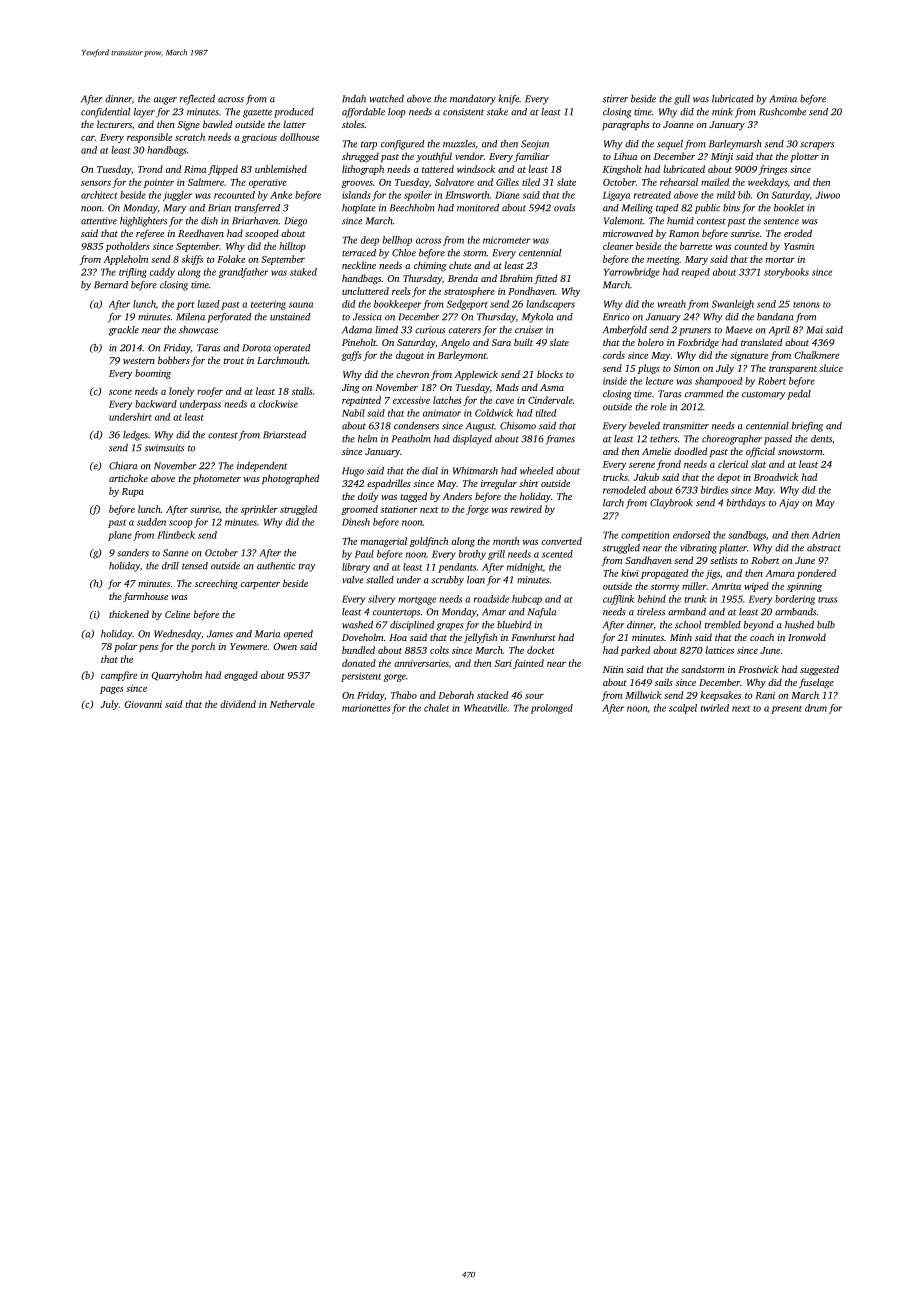 Image resolution: width=924 pixels, height=1308 pixels. What do you see at coordinates (120, 536) in the document?
I see `plane` at bounding box center [120, 536].
